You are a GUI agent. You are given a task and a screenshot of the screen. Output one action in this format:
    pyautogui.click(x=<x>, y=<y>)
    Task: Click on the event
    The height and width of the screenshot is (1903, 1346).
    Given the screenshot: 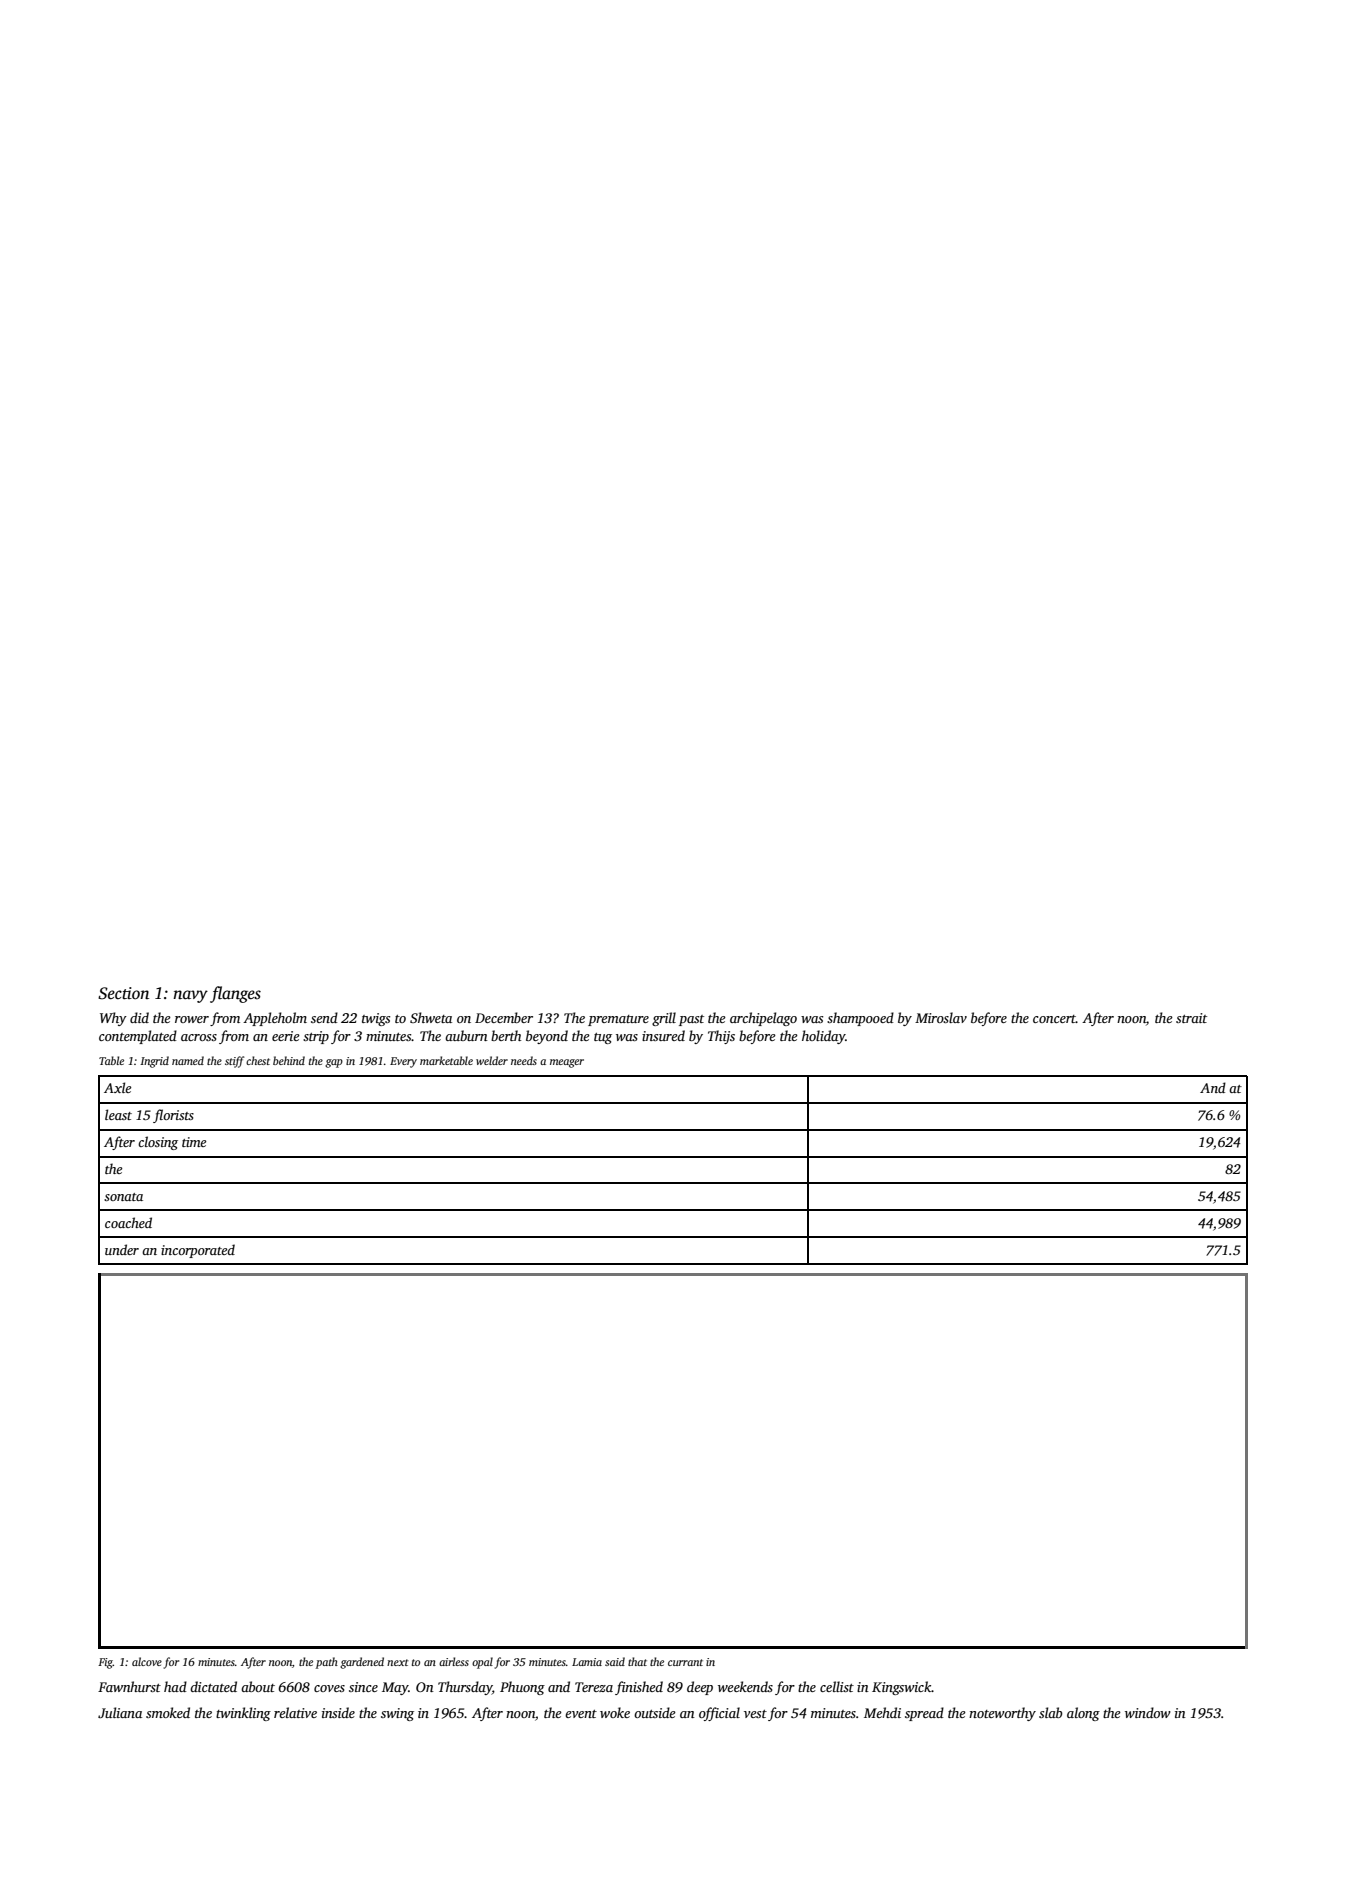 What is the action you would take?
    pyautogui.click(x=581, y=1714)
